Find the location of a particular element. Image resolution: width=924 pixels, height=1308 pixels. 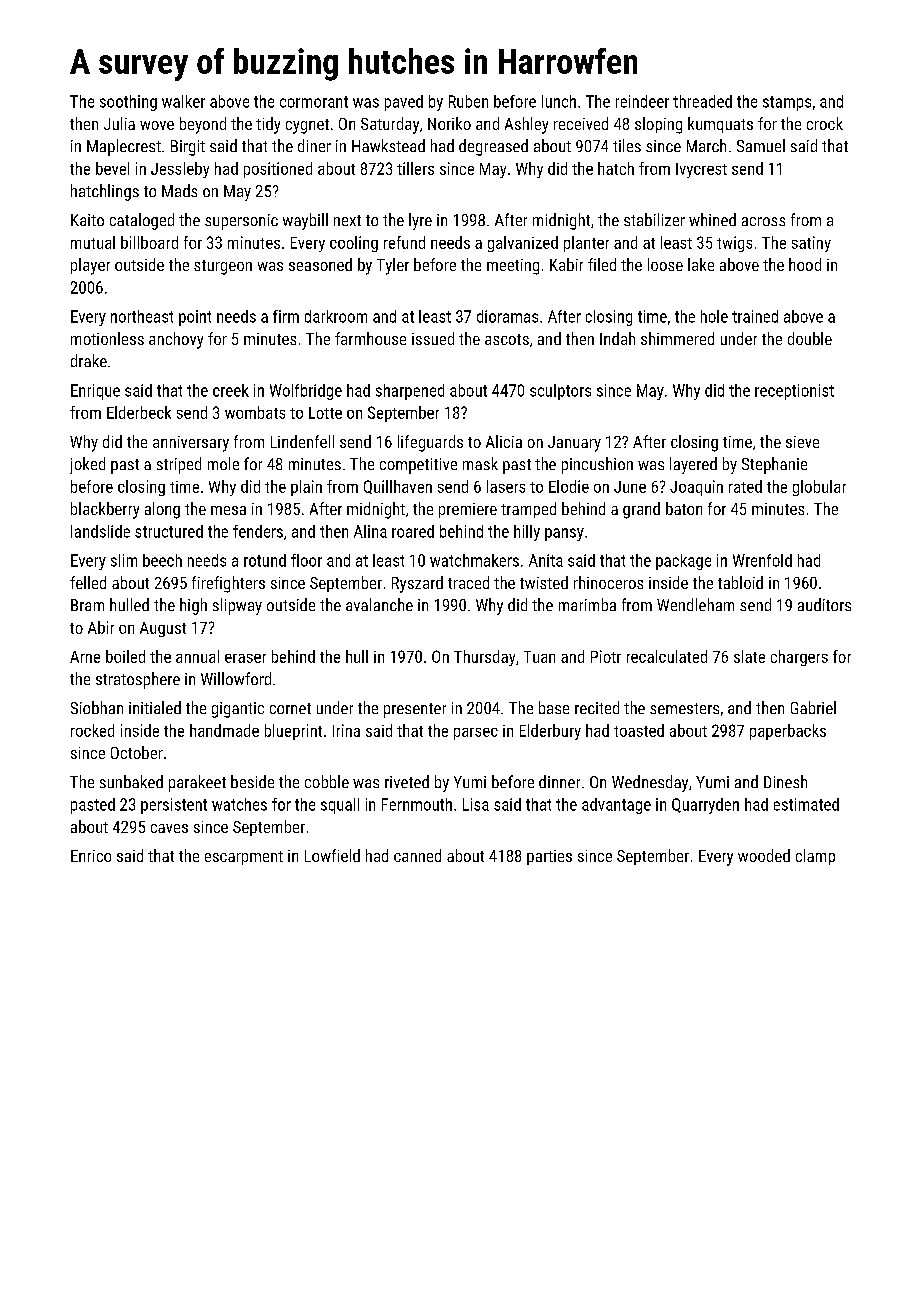

sculptors is located at coordinates (560, 392).
